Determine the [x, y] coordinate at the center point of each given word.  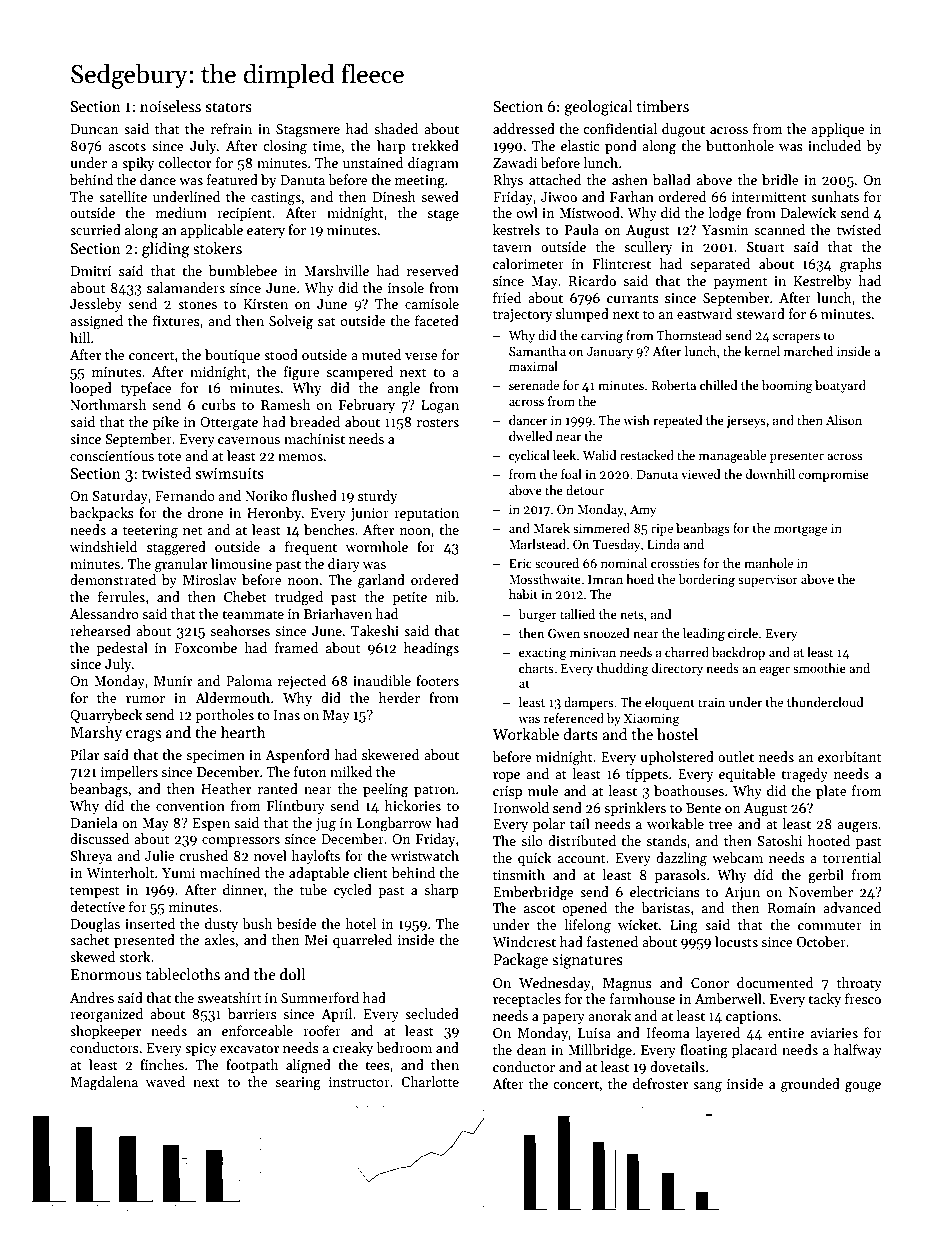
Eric [520, 563]
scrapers [796, 338]
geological [598, 108]
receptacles [527, 1000]
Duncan [94, 129]
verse [421, 356]
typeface [146, 389]
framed [297, 647]
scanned [779, 229]
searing [298, 1084]
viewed [701, 474]
